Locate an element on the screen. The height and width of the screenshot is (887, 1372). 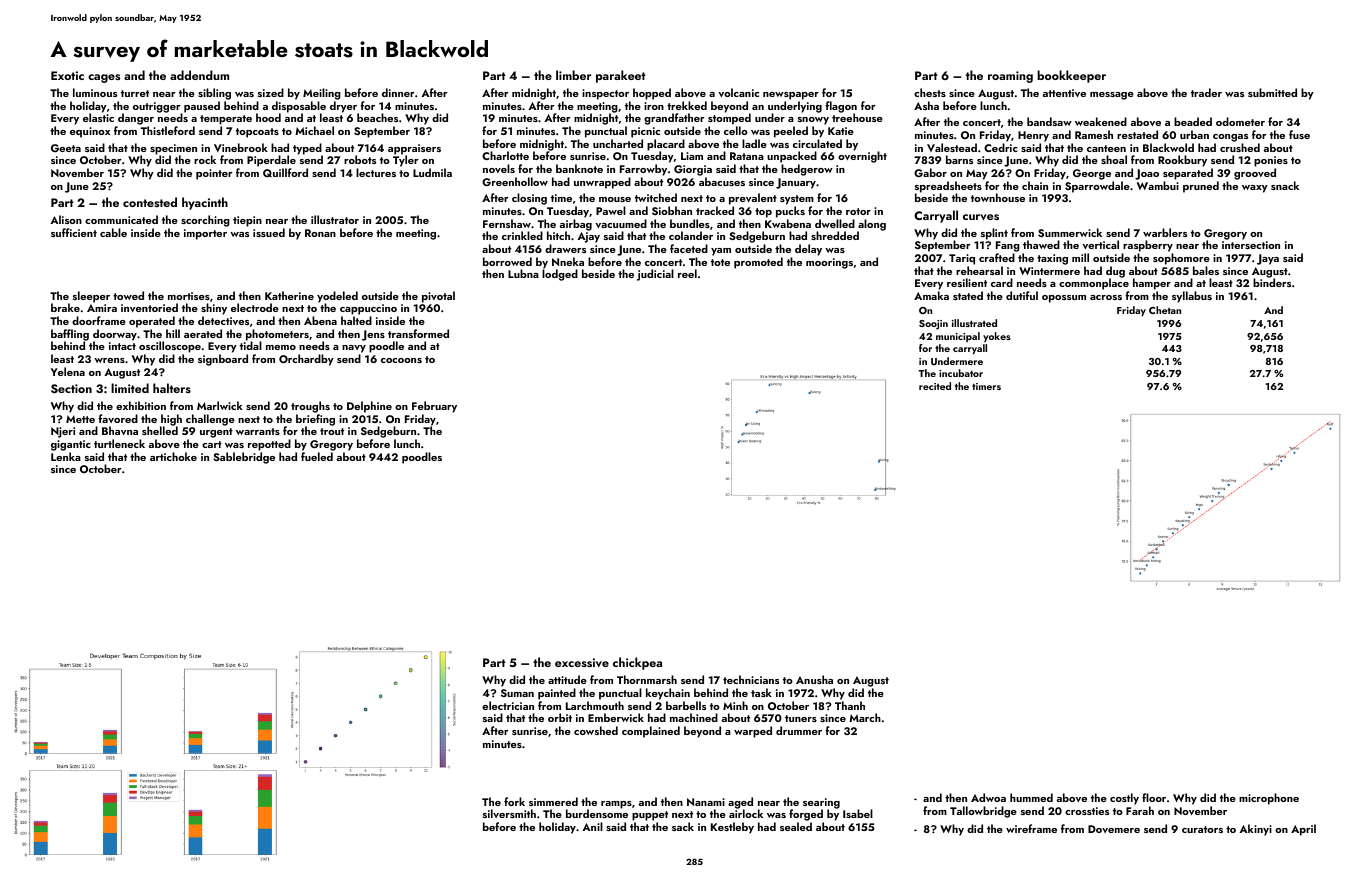
recited is located at coordinates (935, 386).
